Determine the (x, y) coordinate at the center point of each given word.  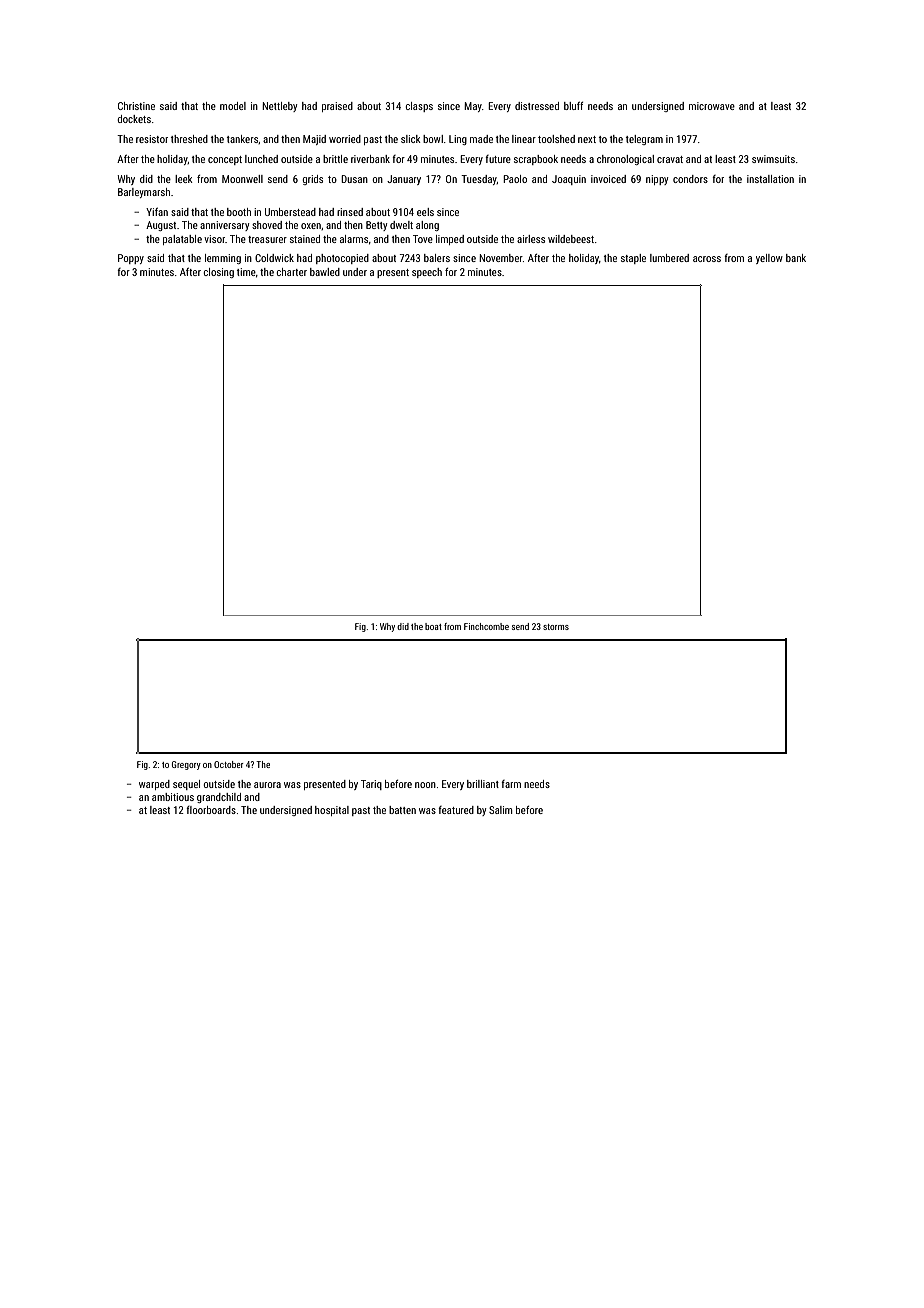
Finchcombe (486, 626)
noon (425, 785)
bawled (325, 272)
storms (556, 627)
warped (154, 785)
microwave (712, 106)
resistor (152, 139)
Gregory (186, 765)
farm (511, 784)
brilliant (483, 784)
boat (433, 626)
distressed (537, 106)
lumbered (669, 258)
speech (427, 273)
